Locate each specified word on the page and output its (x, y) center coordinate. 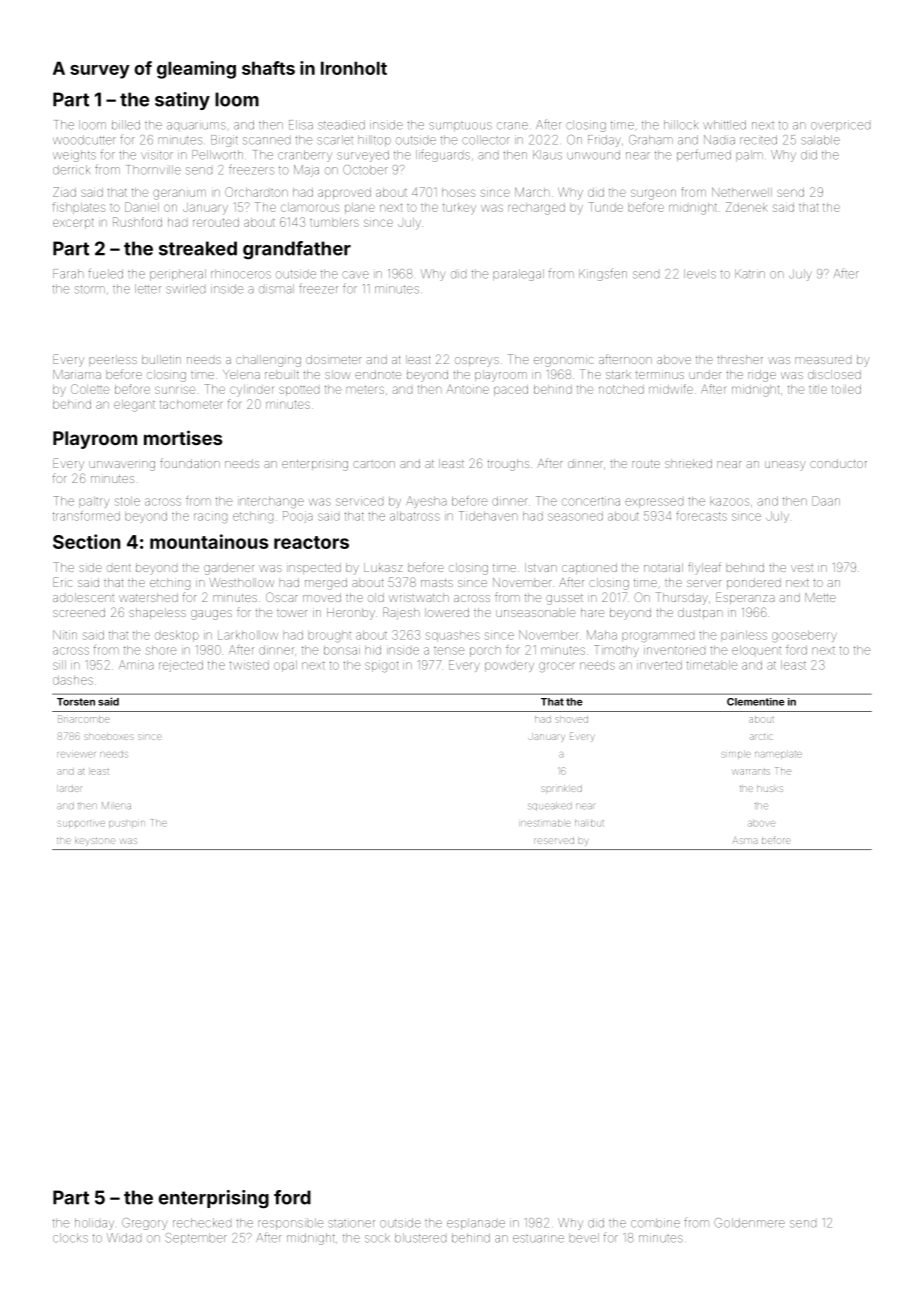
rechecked (202, 1223)
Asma (744, 840)
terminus (660, 375)
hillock (681, 125)
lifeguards (443, 155)
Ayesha (426, 502)
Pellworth (217, 155)
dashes (73, 680)
